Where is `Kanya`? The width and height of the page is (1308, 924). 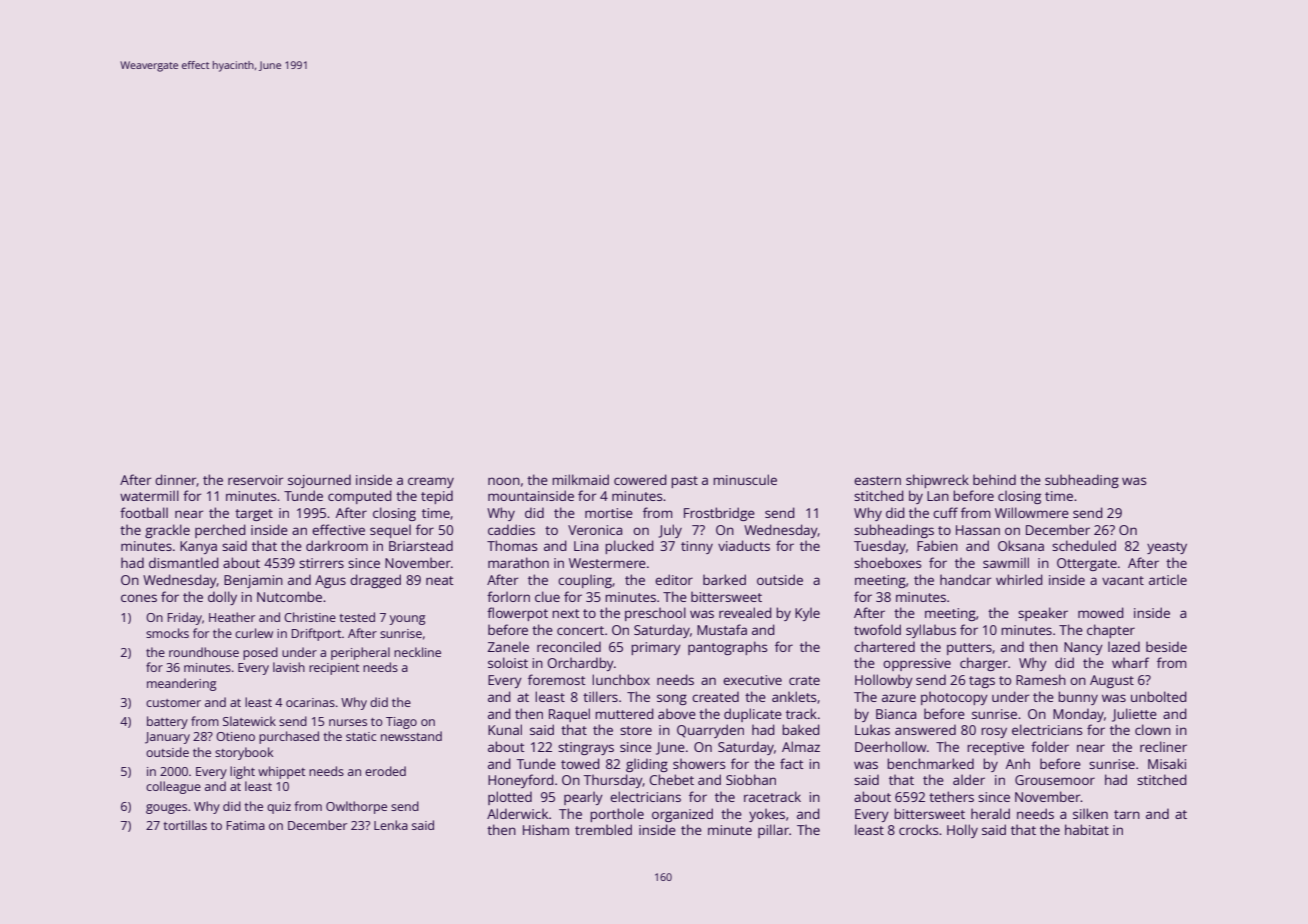 Kanya is located at coordinates (198, 547).
